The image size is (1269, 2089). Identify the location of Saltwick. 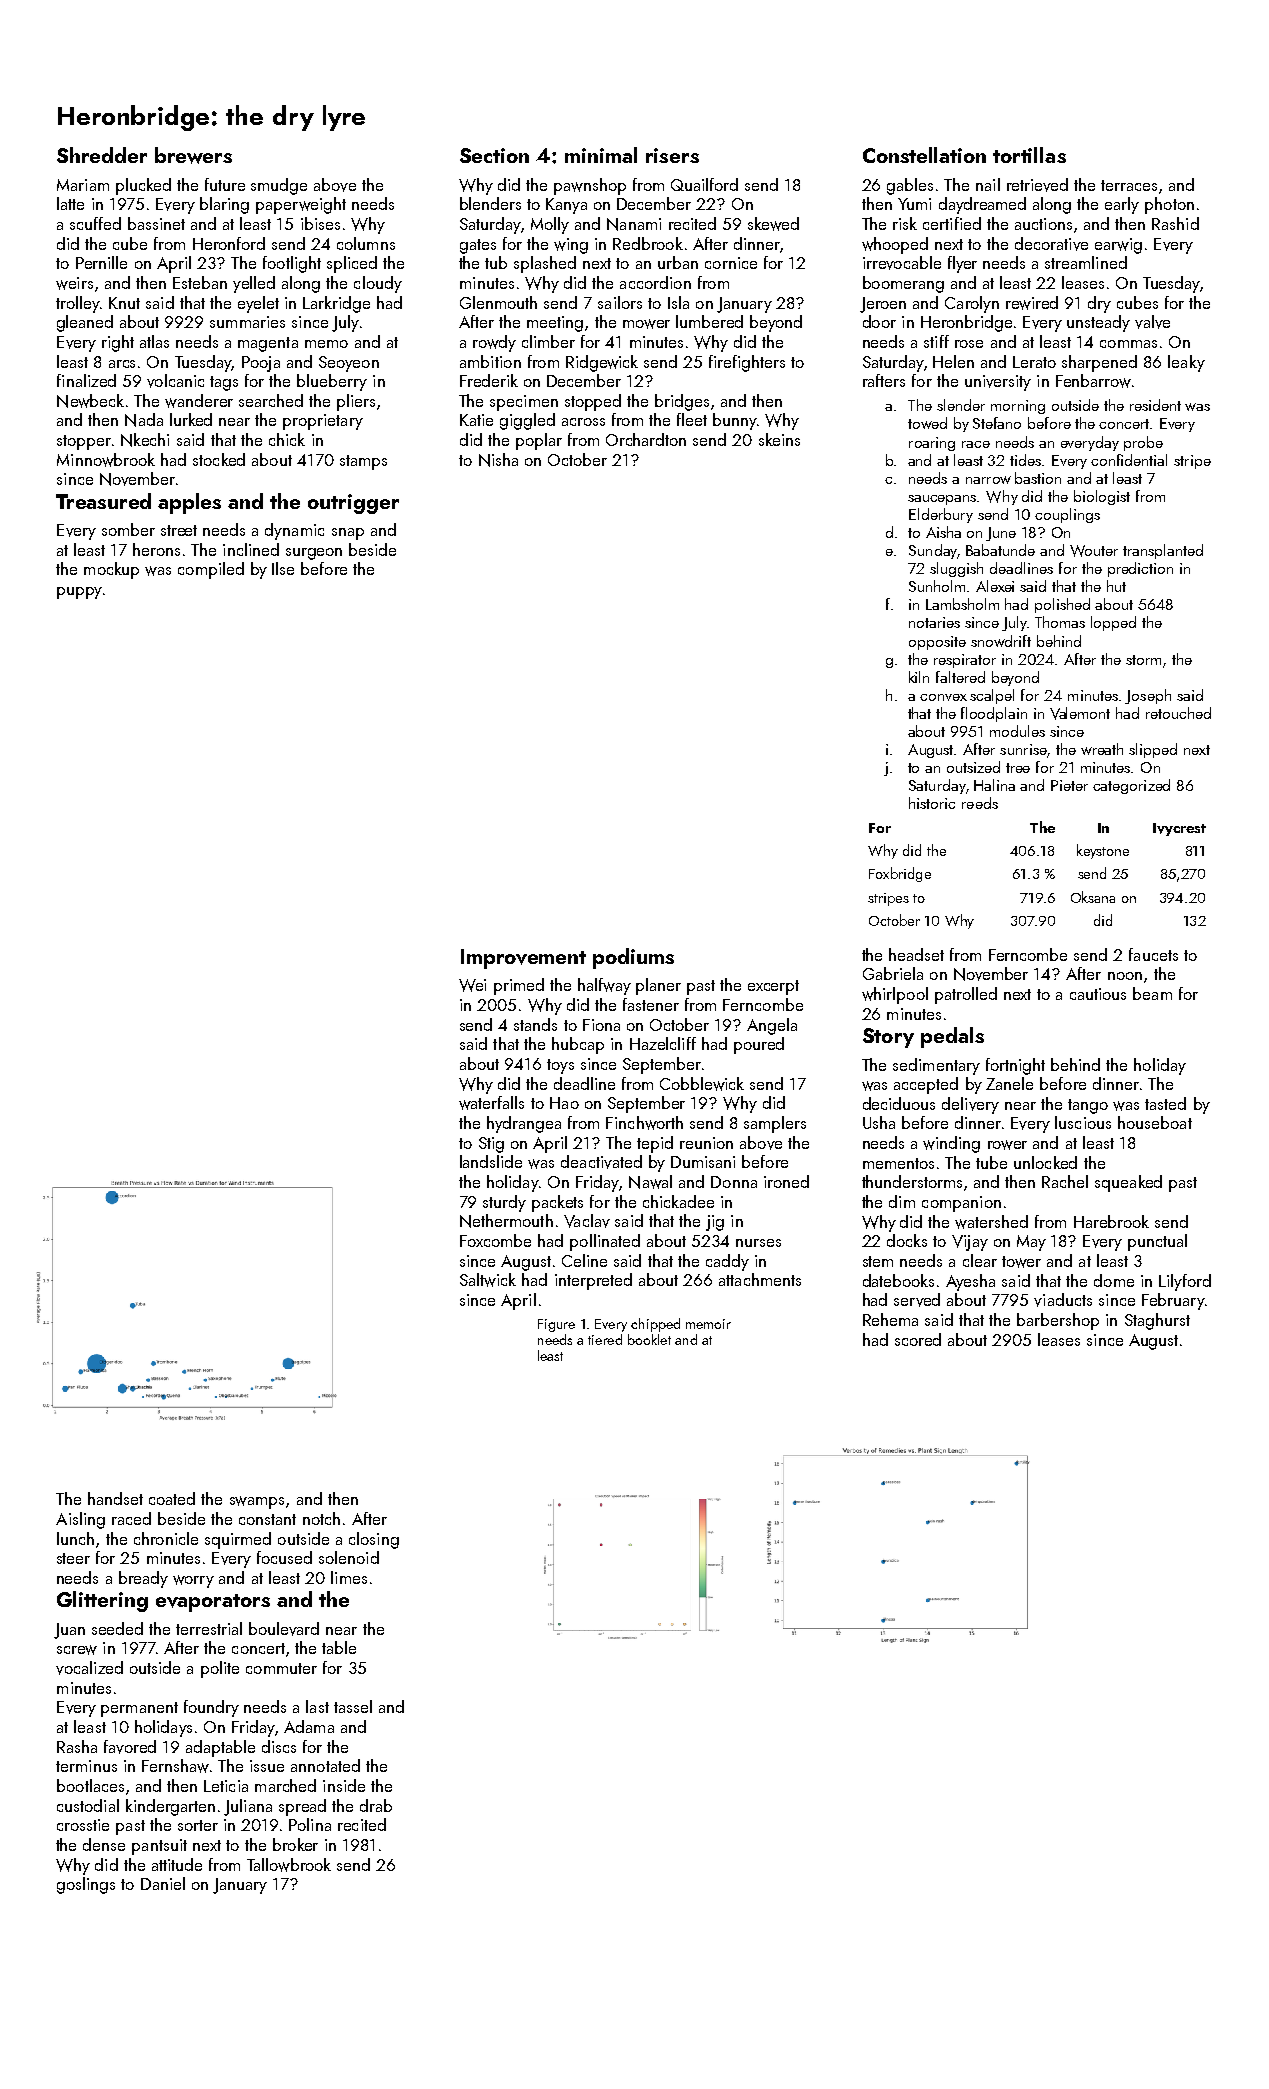
(488, 1280).
